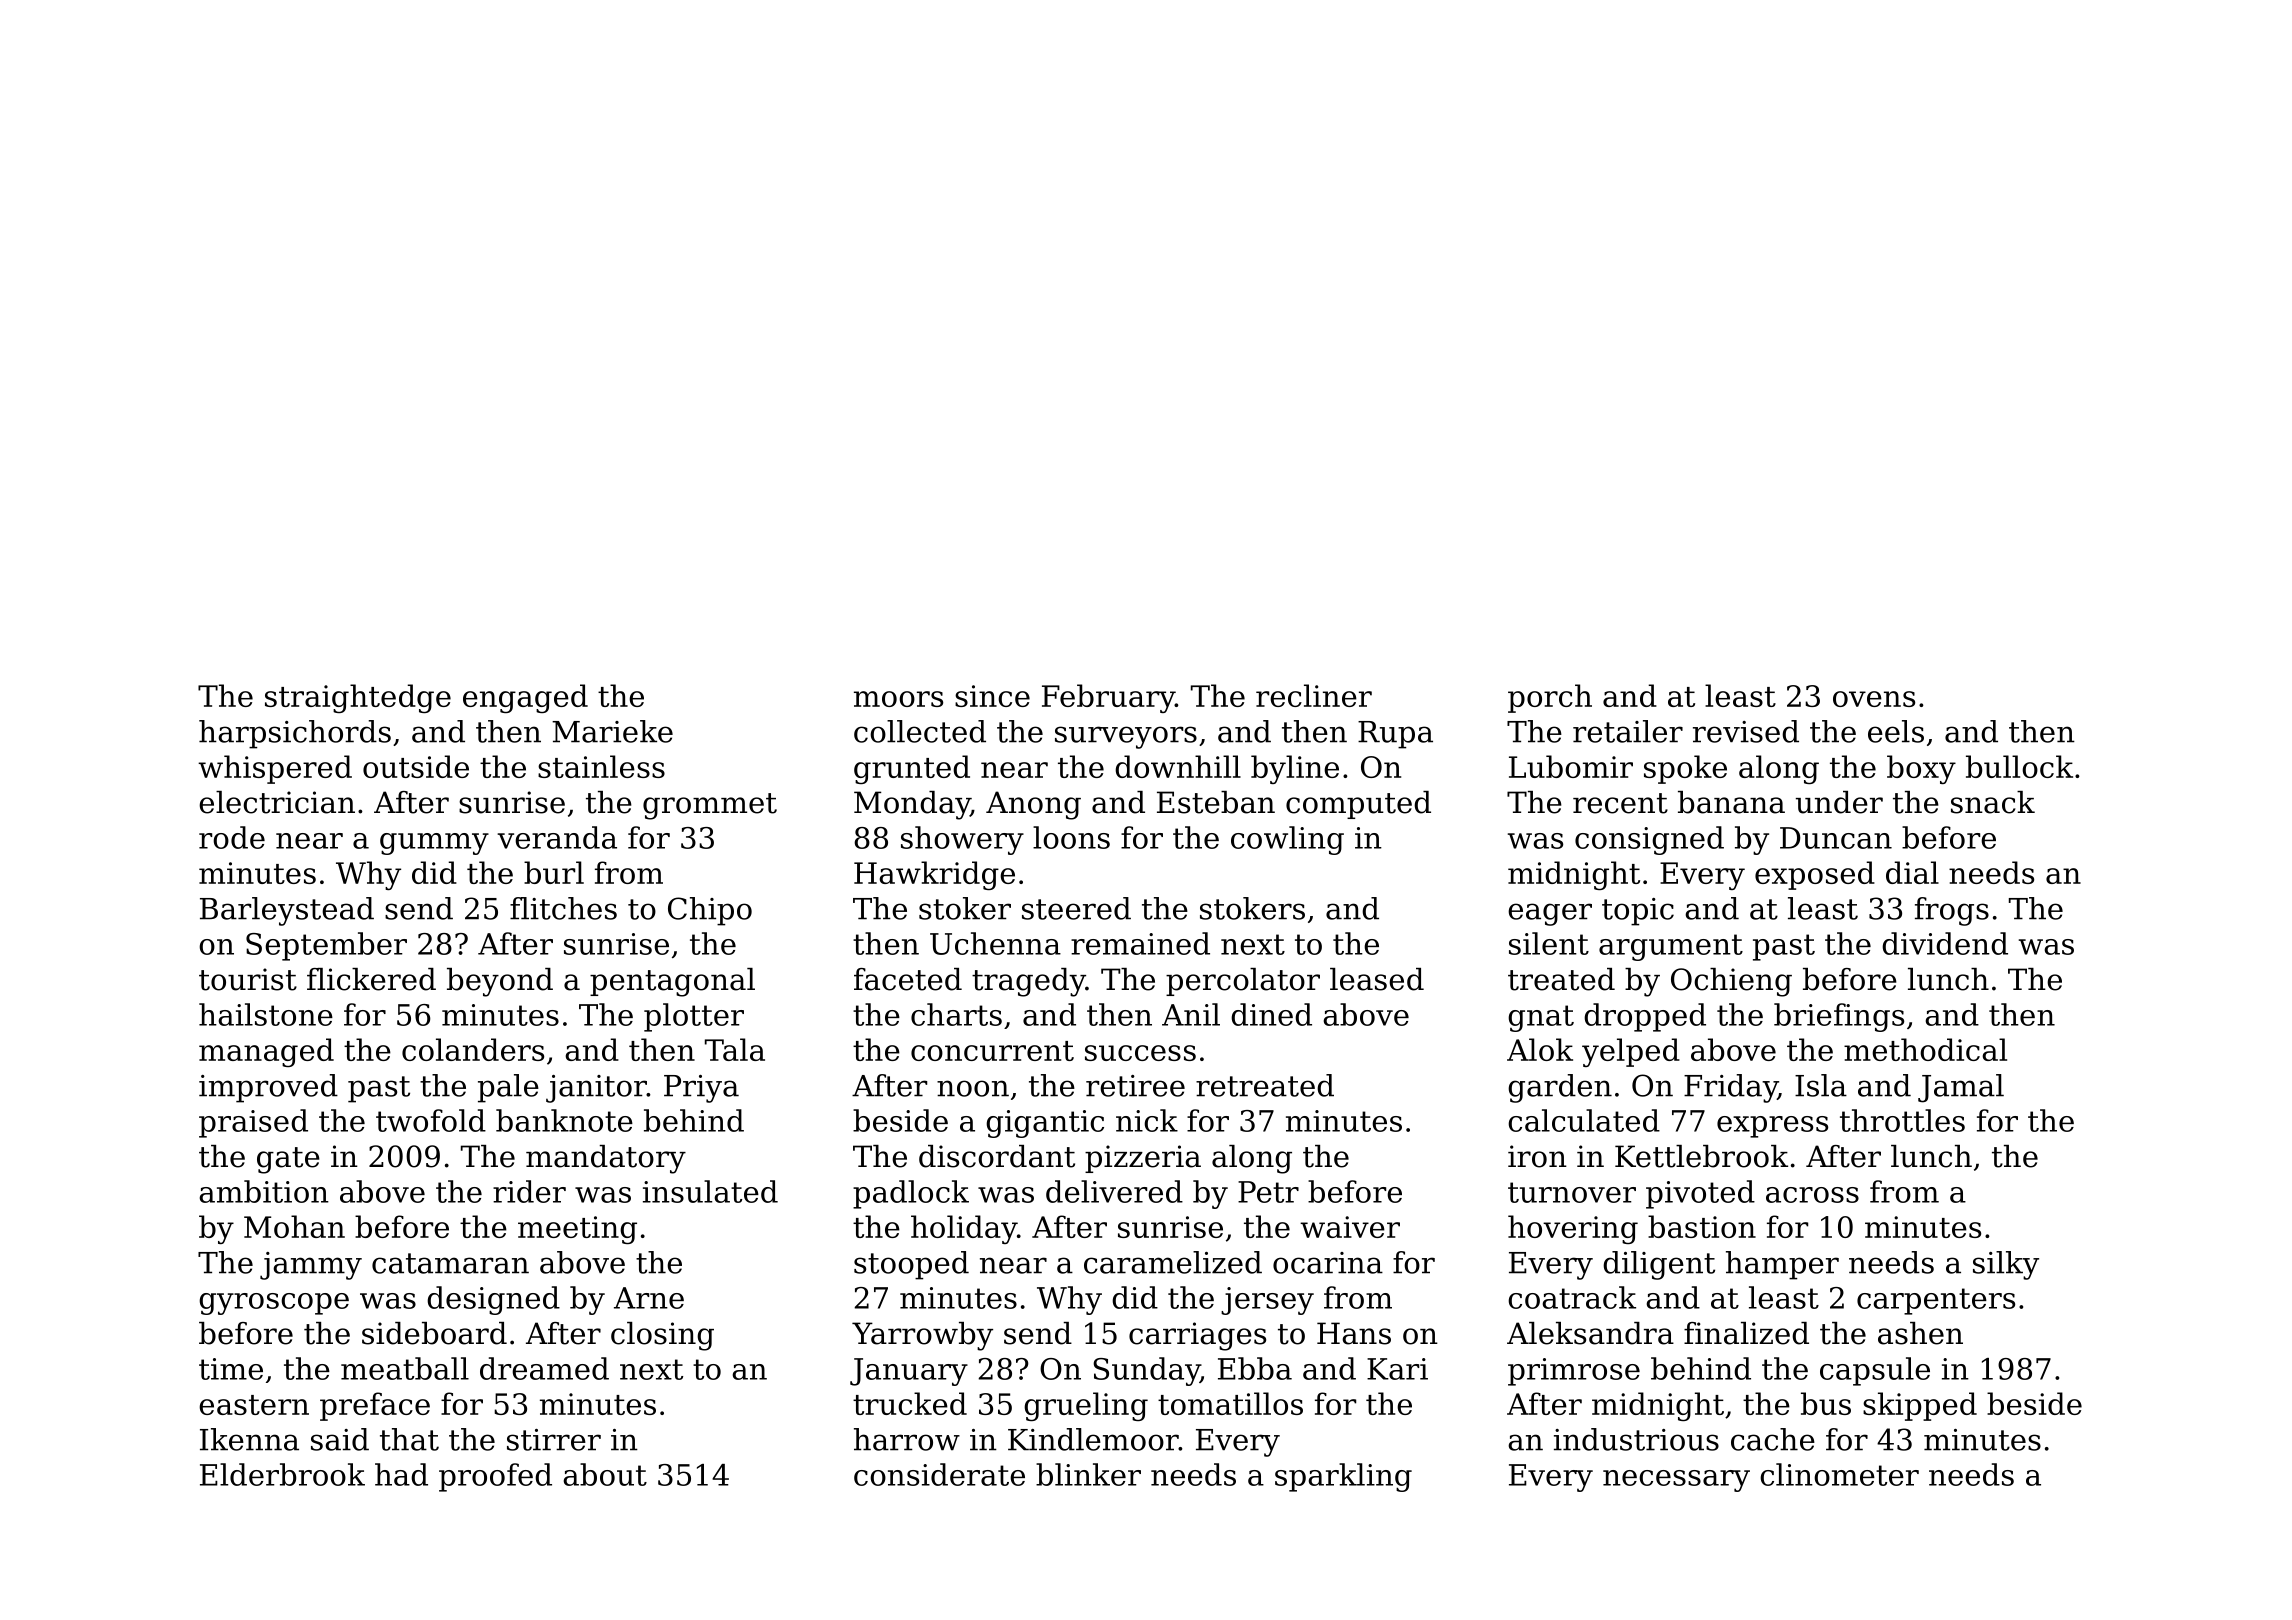 The width and height of the screenshot is (2292, 1620). I want to click on remained, so click(1140, 943).
